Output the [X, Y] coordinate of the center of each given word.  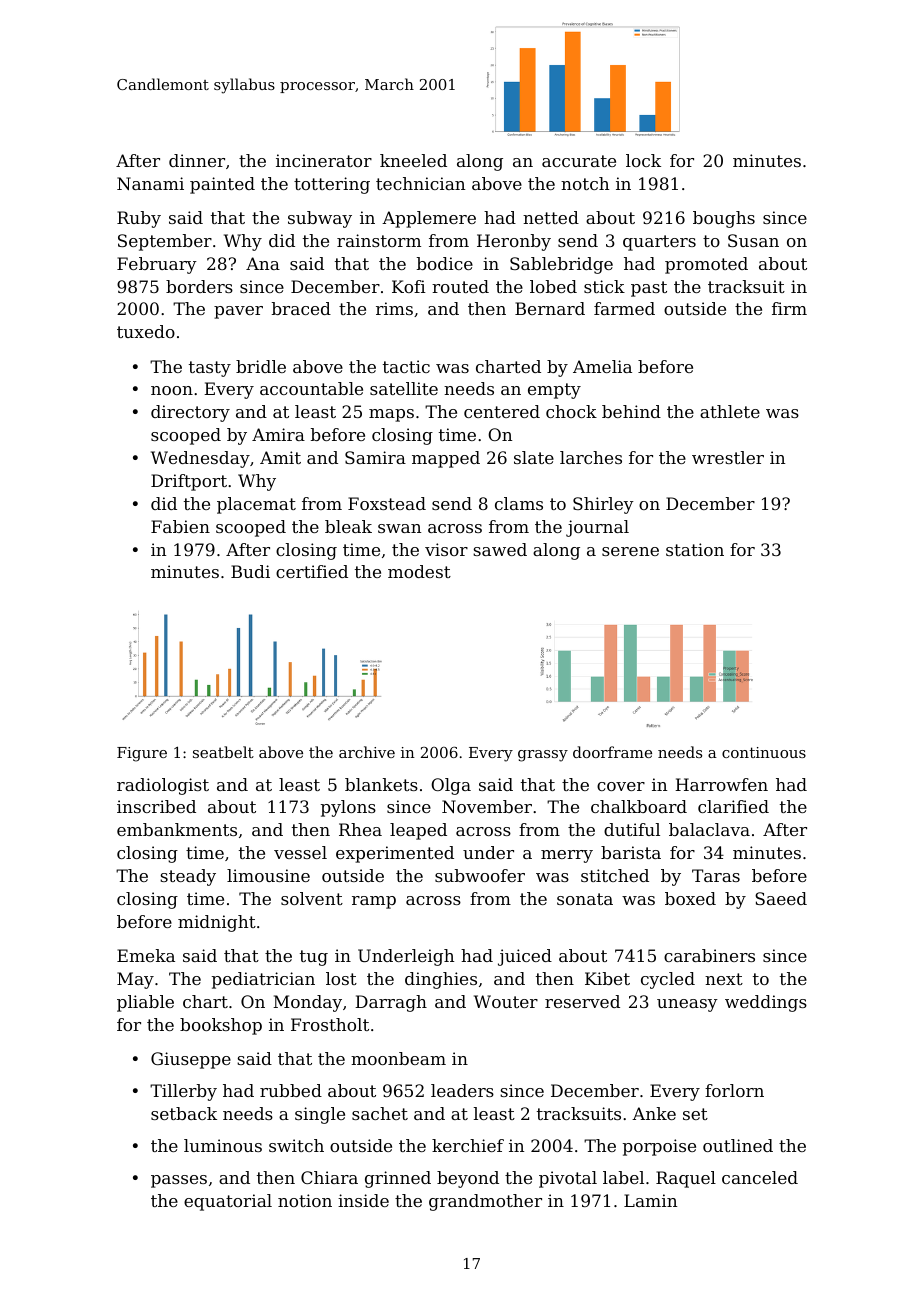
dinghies [441, 980]
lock [643, 160]
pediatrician [263, 980]
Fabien [180, 526]
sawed [500, 549]
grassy [543, 756]
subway [320, 219]
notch [585, 183]
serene [630, 551]
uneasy [687, 1005]
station [695, 549]
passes [179, 1181]
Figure [142, 754]
